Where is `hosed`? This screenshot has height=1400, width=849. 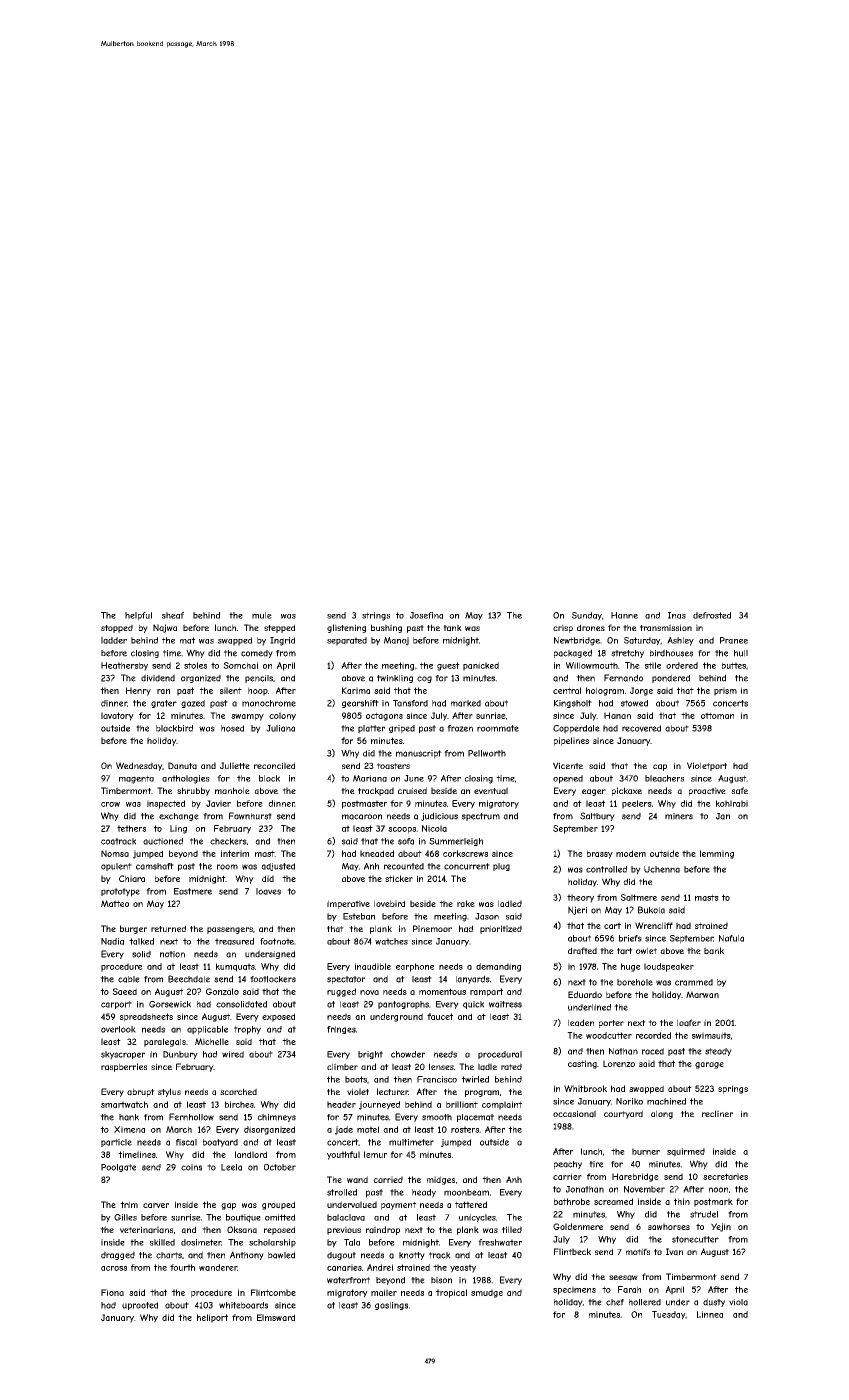 hosed is located at coordinates (232, 728).
